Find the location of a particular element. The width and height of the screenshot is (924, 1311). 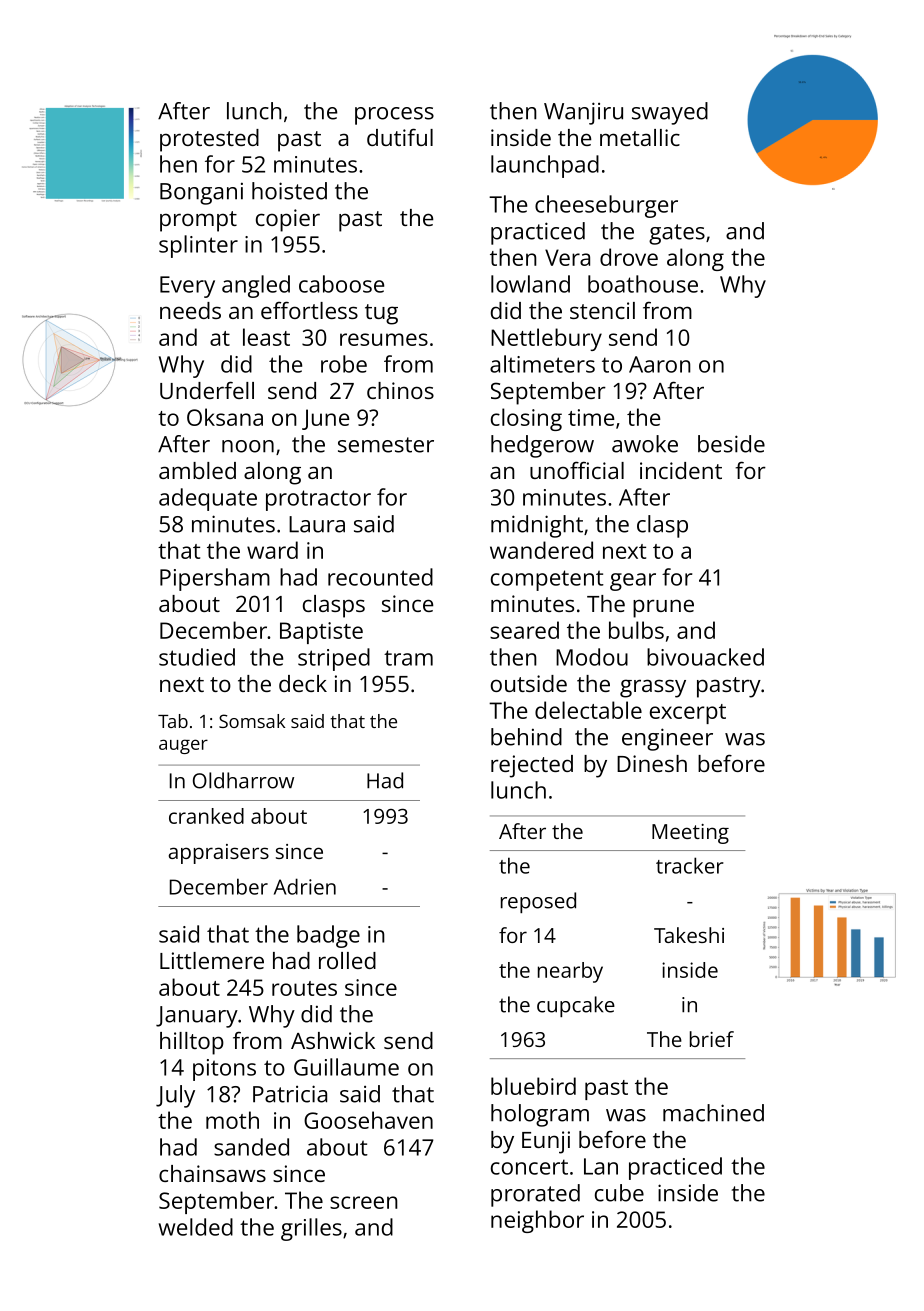

grilles is located at coordinates (311, 1229).
